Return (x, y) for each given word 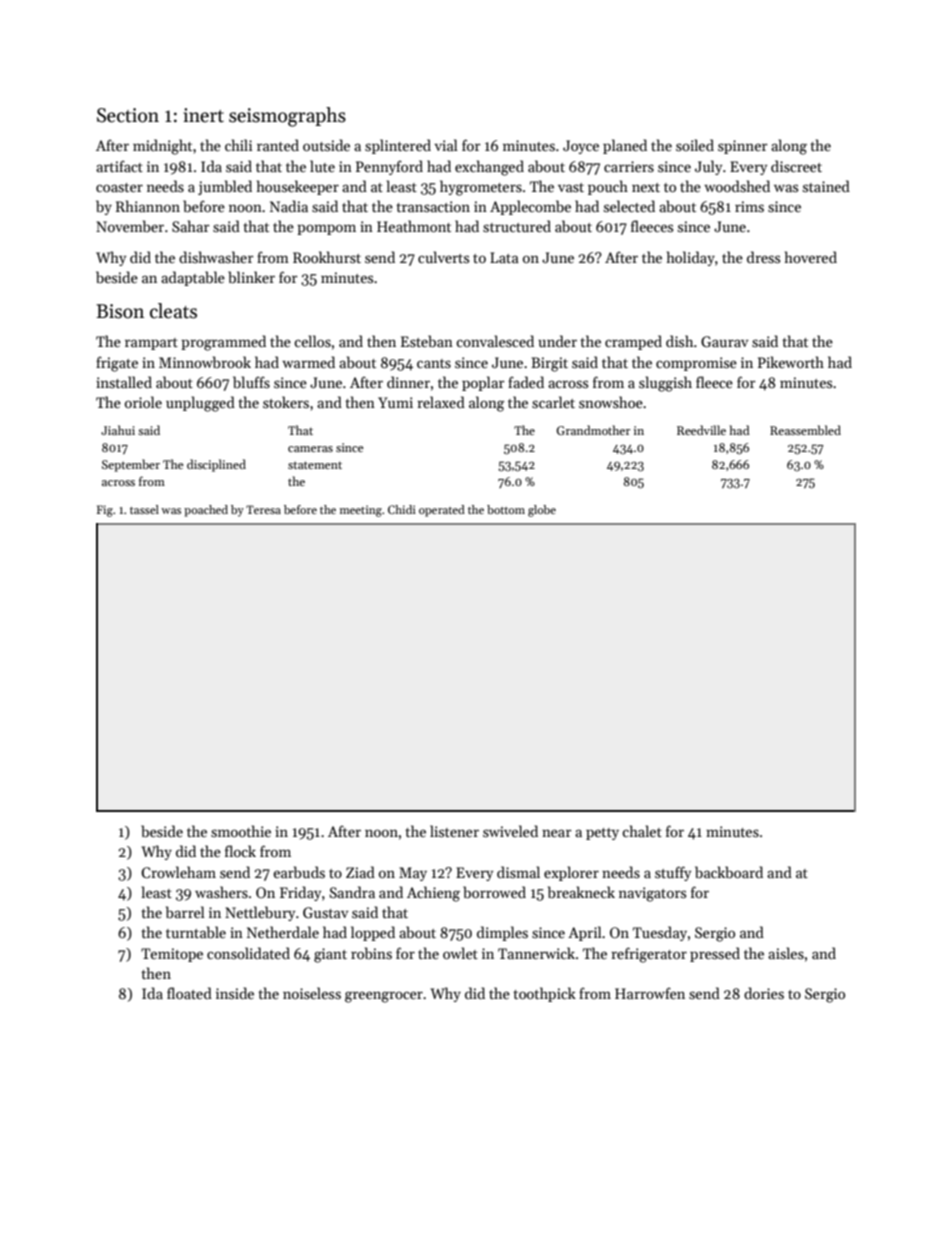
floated (189, 993)
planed (625, 146)
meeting (361, 511)
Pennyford (389, 167)
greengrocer (384, 997)
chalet (642, 831)
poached (206, 511)
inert (203, 115)
